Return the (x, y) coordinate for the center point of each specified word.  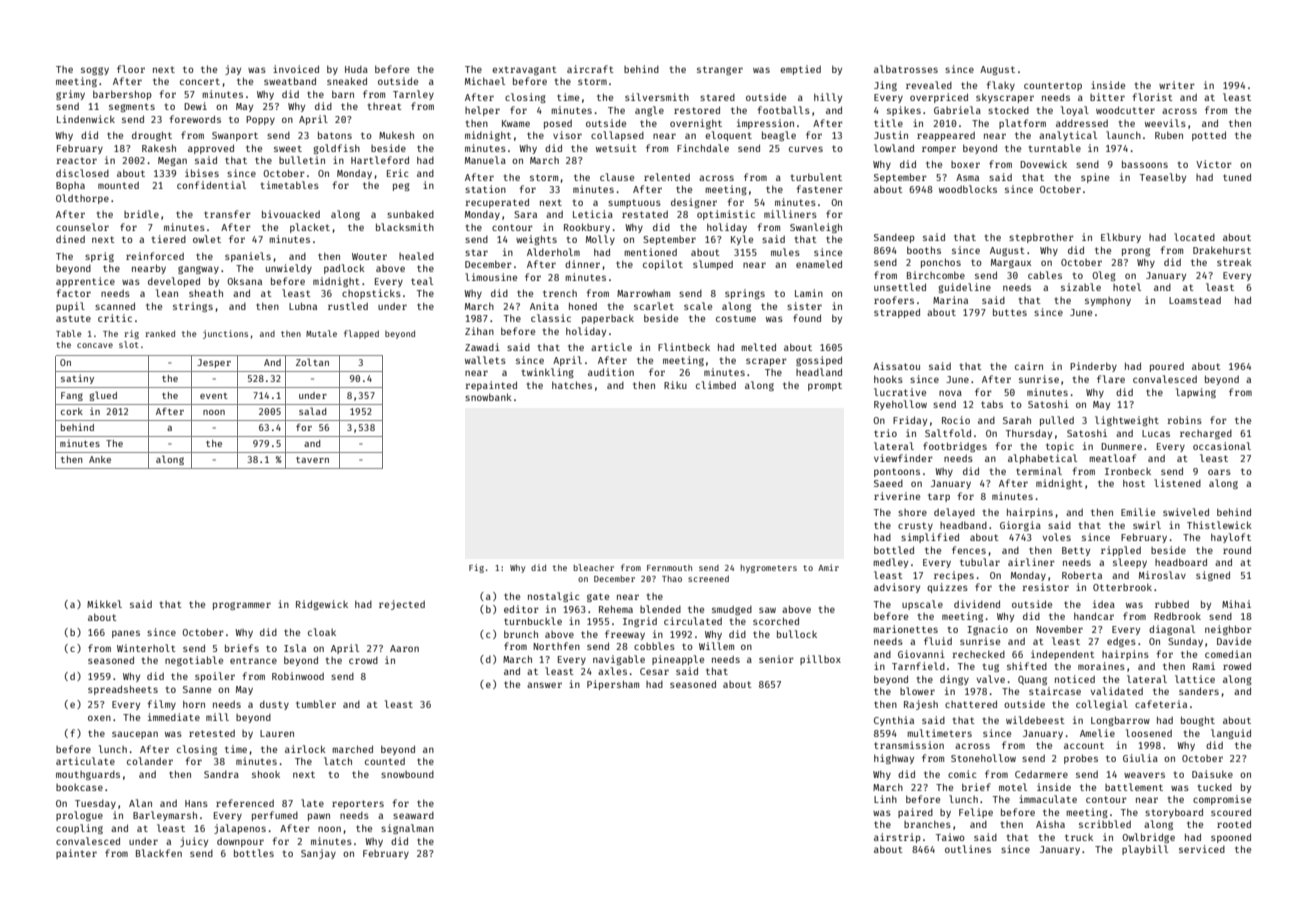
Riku (675, 385)
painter (76, 854)
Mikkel (104, 604)
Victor (1214, 164)
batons (335, 135)
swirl (1147, 525)
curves (806, 149)
